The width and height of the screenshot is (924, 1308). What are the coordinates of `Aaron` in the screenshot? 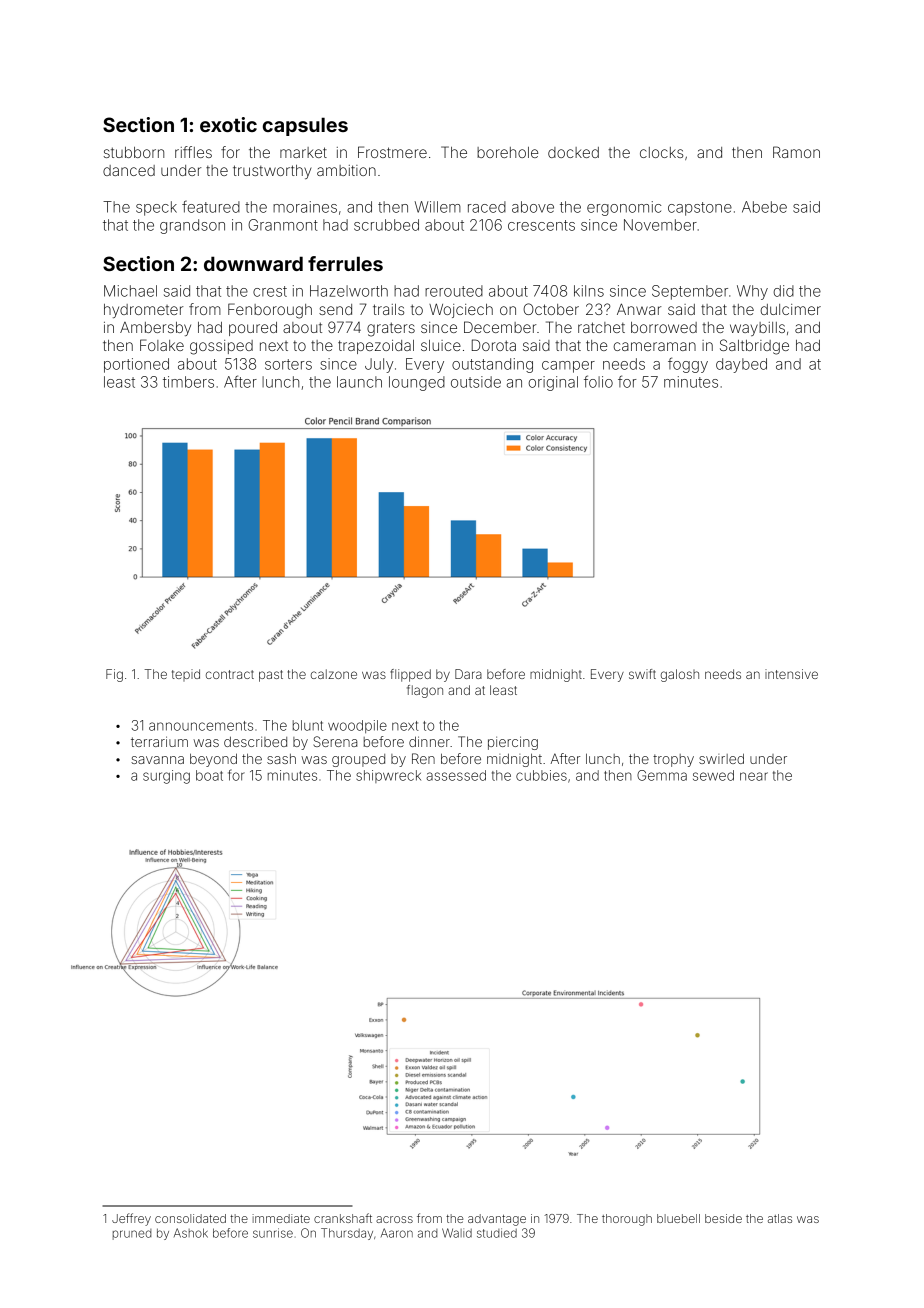 It's located at (397, 1233).
